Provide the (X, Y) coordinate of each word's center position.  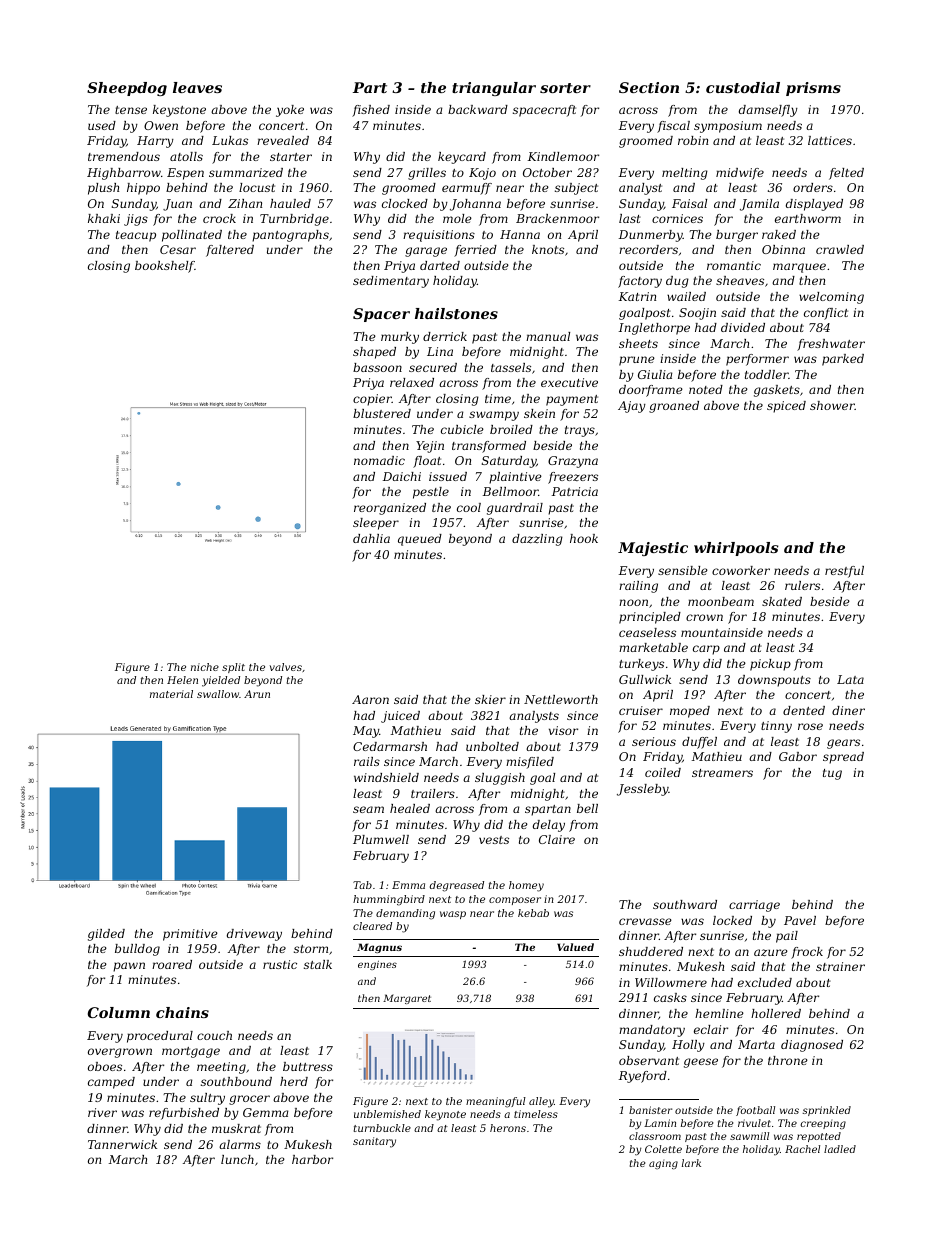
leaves (197, 87)
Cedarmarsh (390, 746)
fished (371, 111)
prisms (813, 89)
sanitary (374, 1142)
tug (832, 774)
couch (214, 1035)
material (171, 694)
